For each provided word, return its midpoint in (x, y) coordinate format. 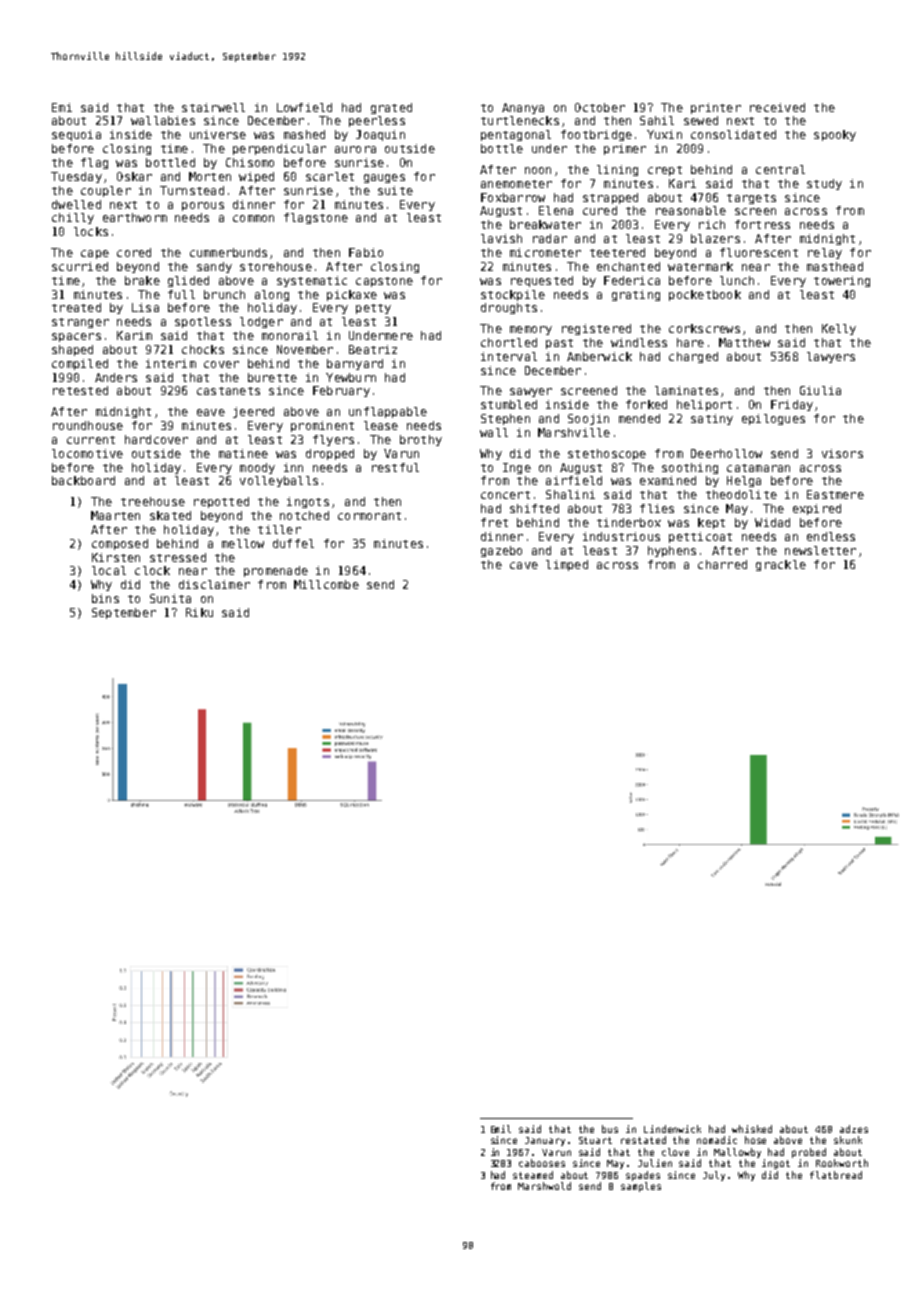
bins (105, 598)
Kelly (839, 329)
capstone (384, 282)
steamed (533, 1175)
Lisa (145, 307)
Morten (210, 176)
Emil (501, 1129)
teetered (617, 252)
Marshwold (544, 1186)
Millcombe (326, 584)
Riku (199, 612)
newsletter (820, 550)
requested (542, 281)
